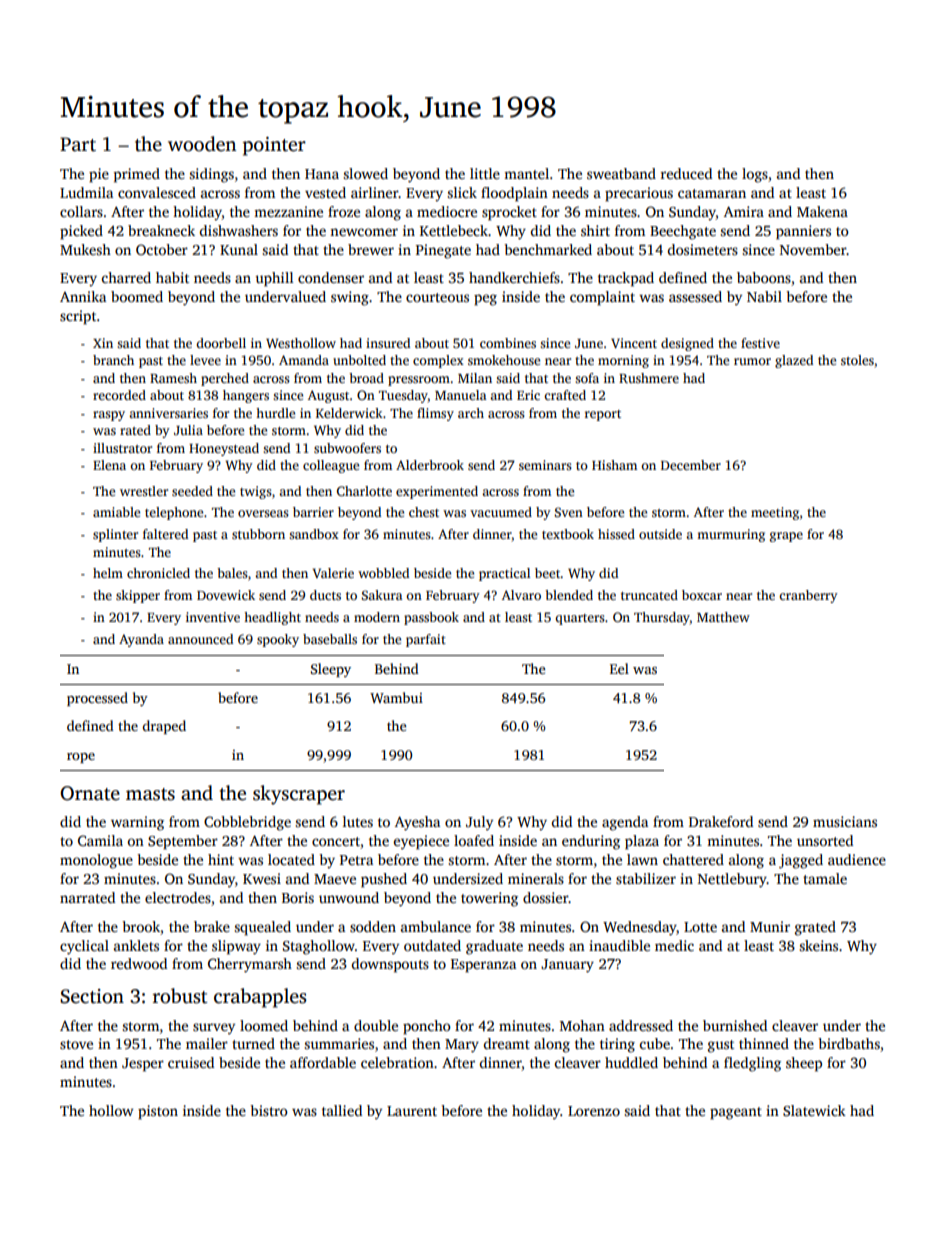  What do you see at coordinates (479, 823) in the screenshot?
I see `July` at bounding box center [479, 823].
